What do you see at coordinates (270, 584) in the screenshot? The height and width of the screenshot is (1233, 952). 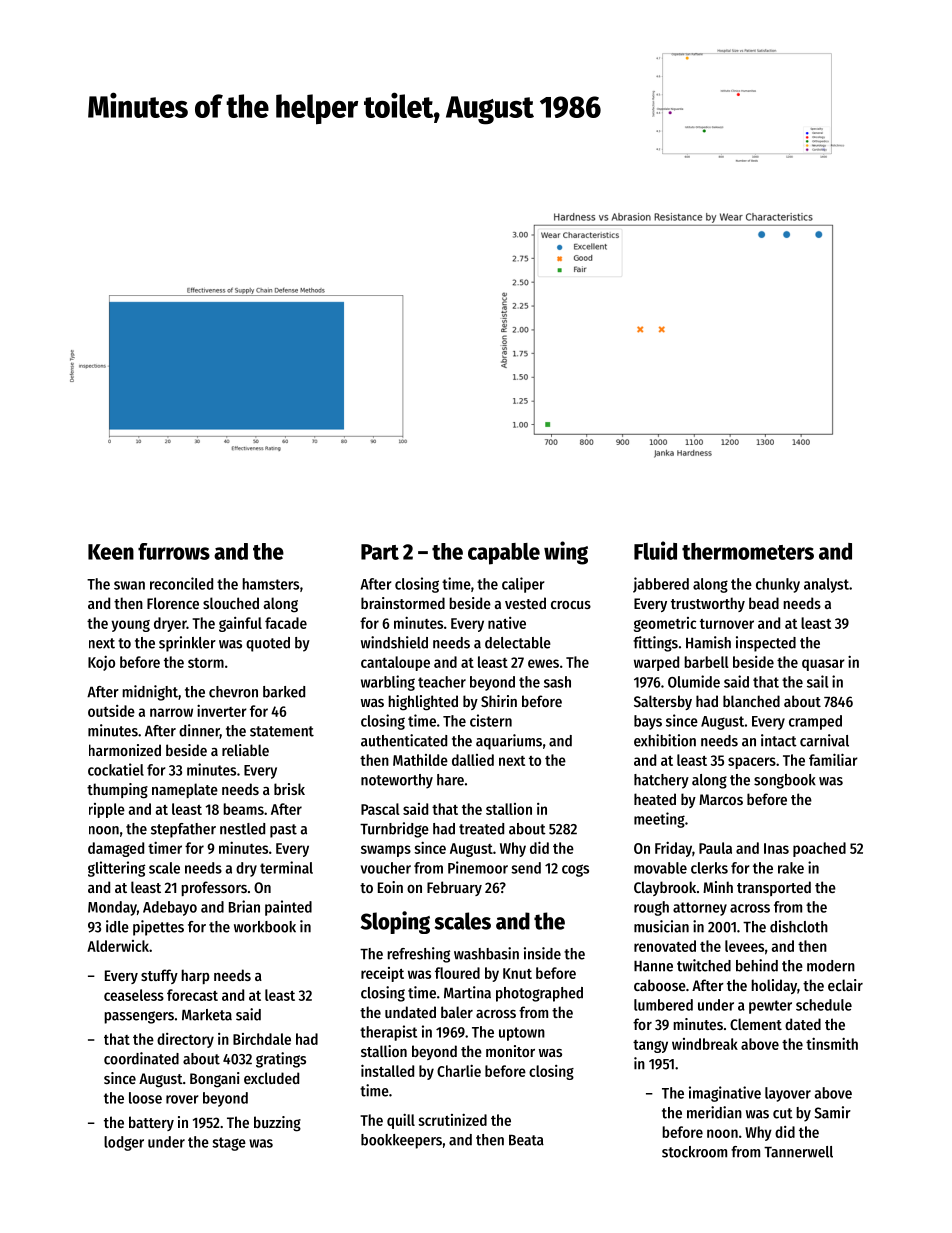 I see `hamsters` at bounding box center [270, 584].
